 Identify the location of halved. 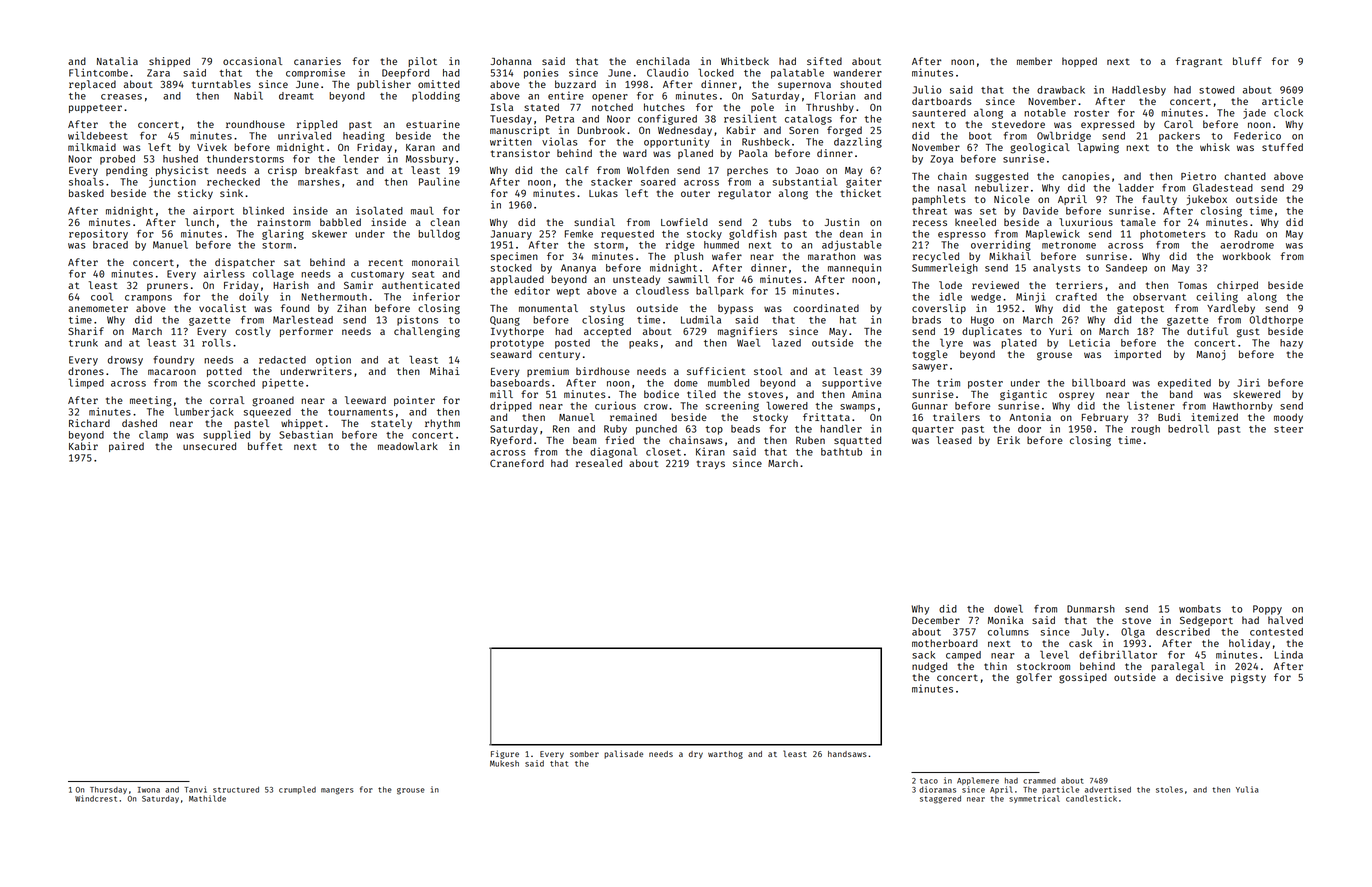
(1285, 620).
